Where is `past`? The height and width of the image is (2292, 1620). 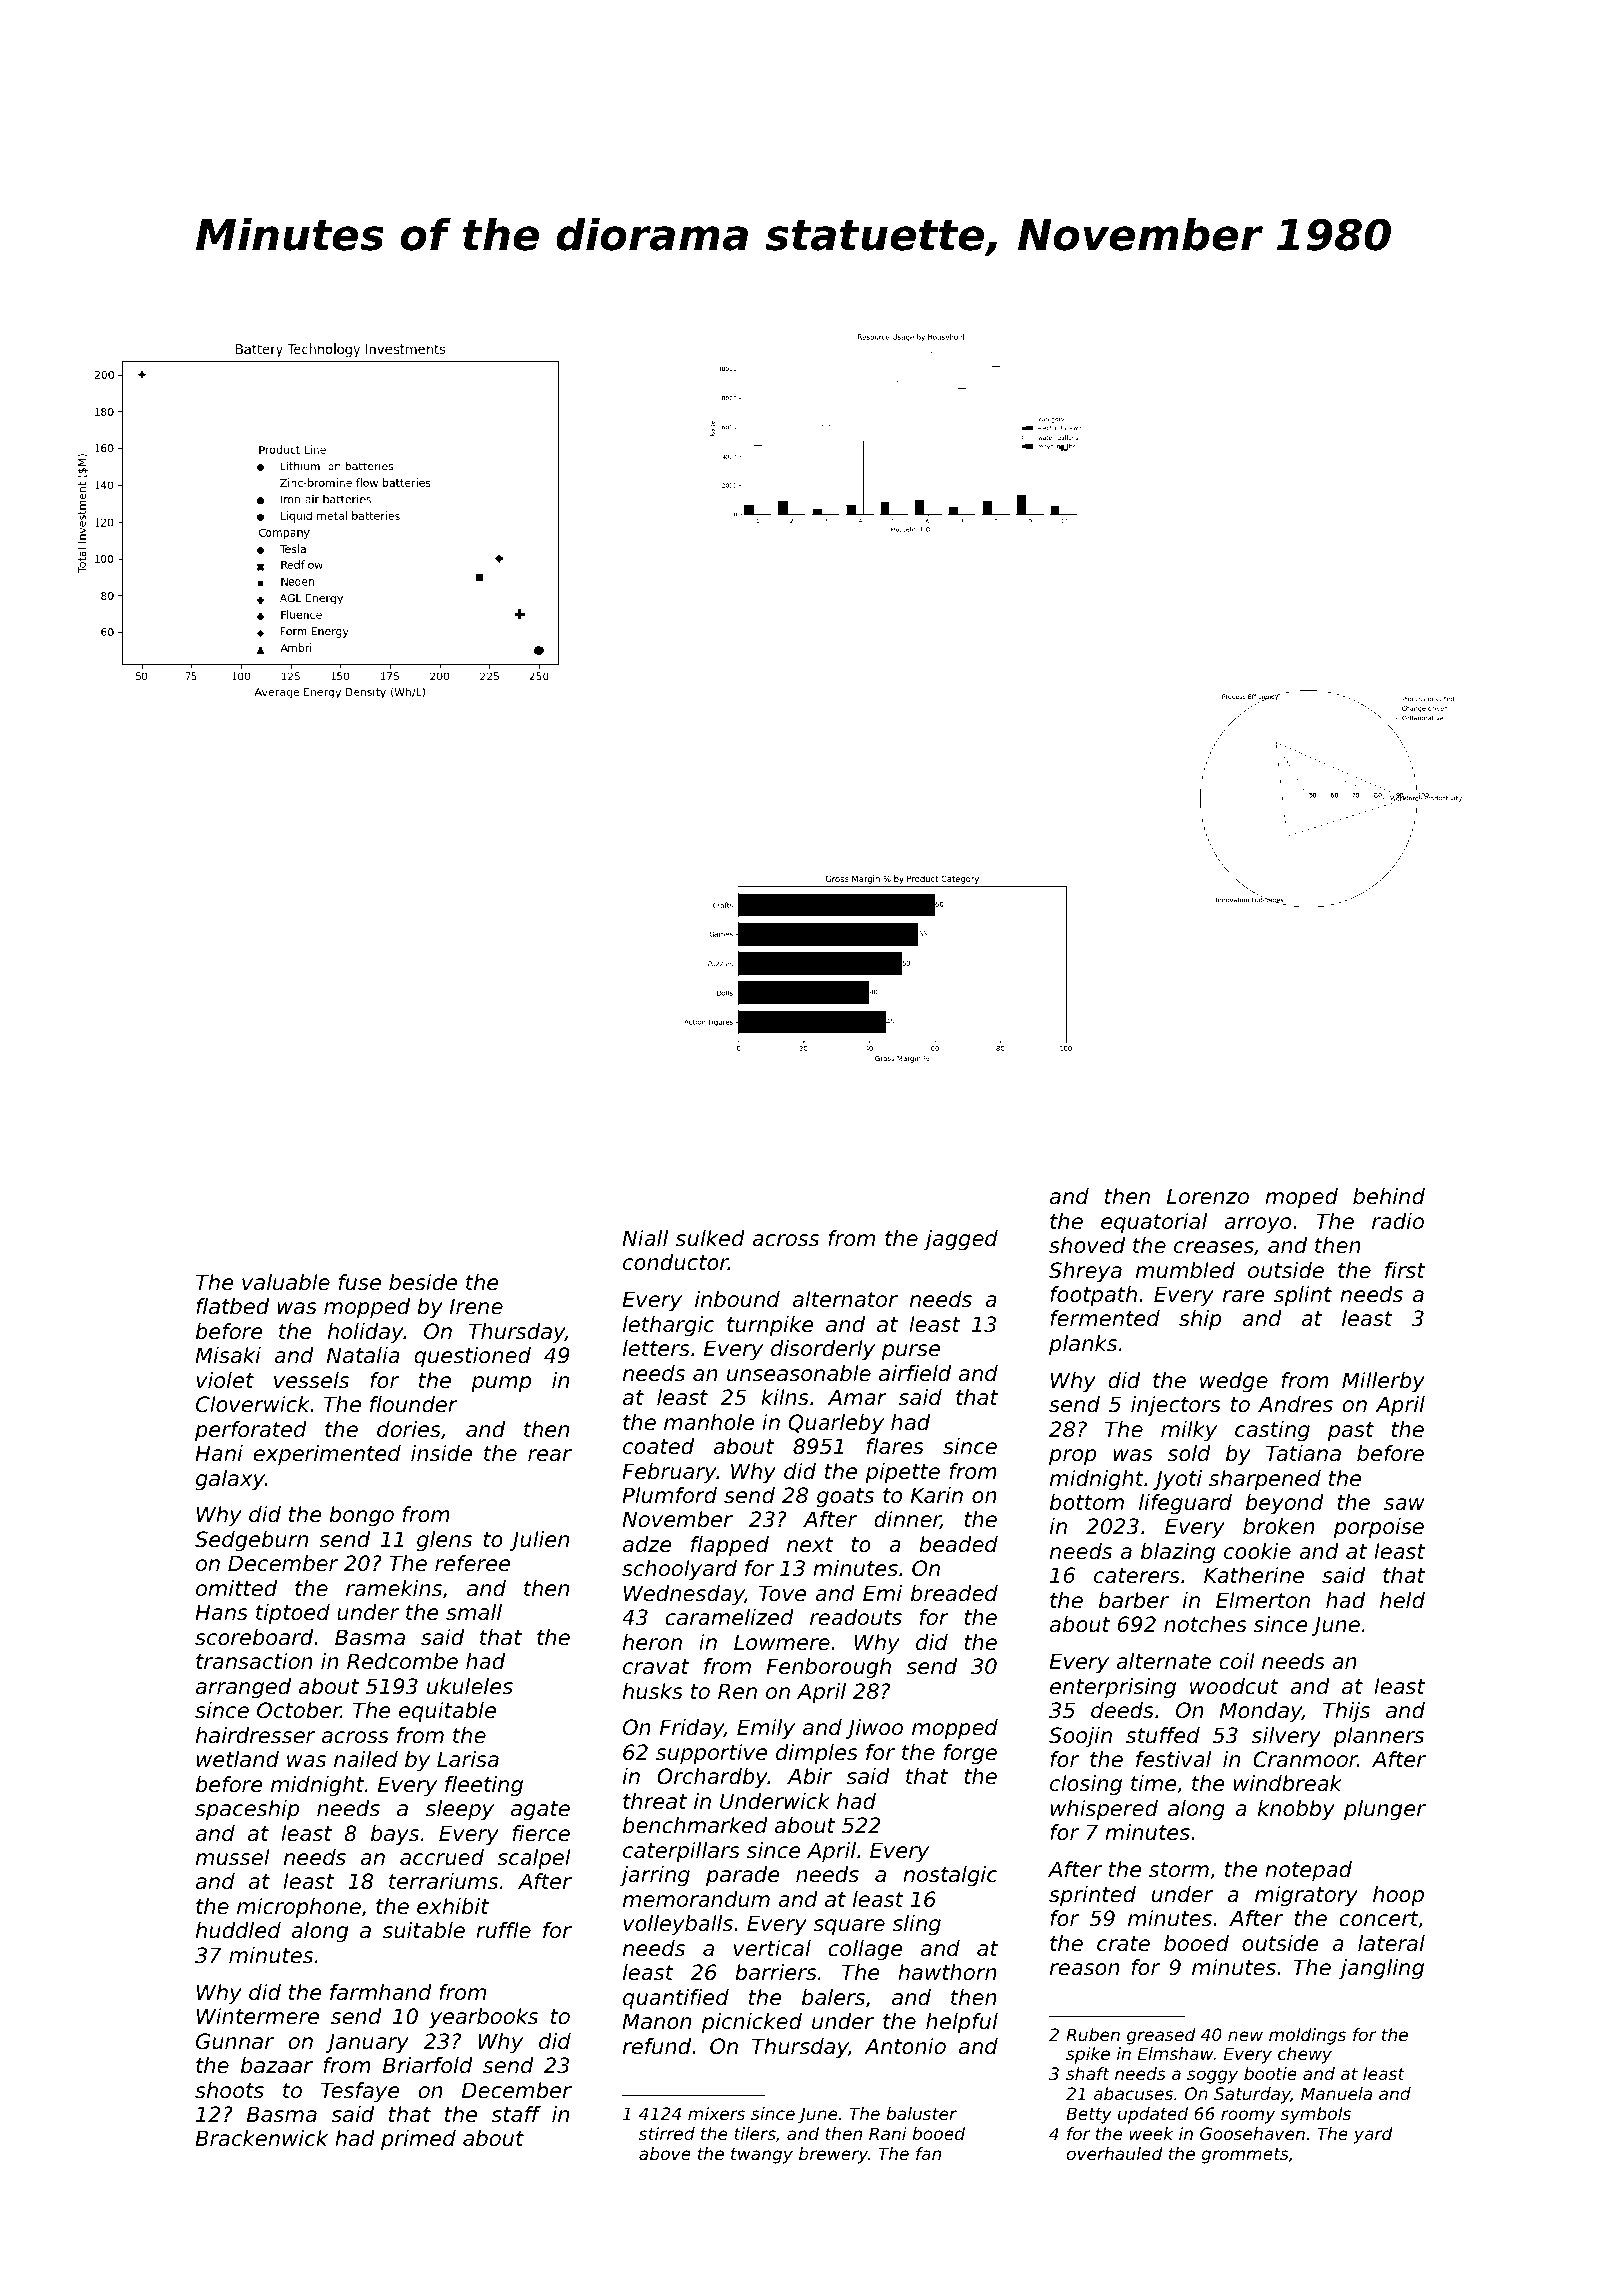 past is located at coordinates (1351, 1432).
